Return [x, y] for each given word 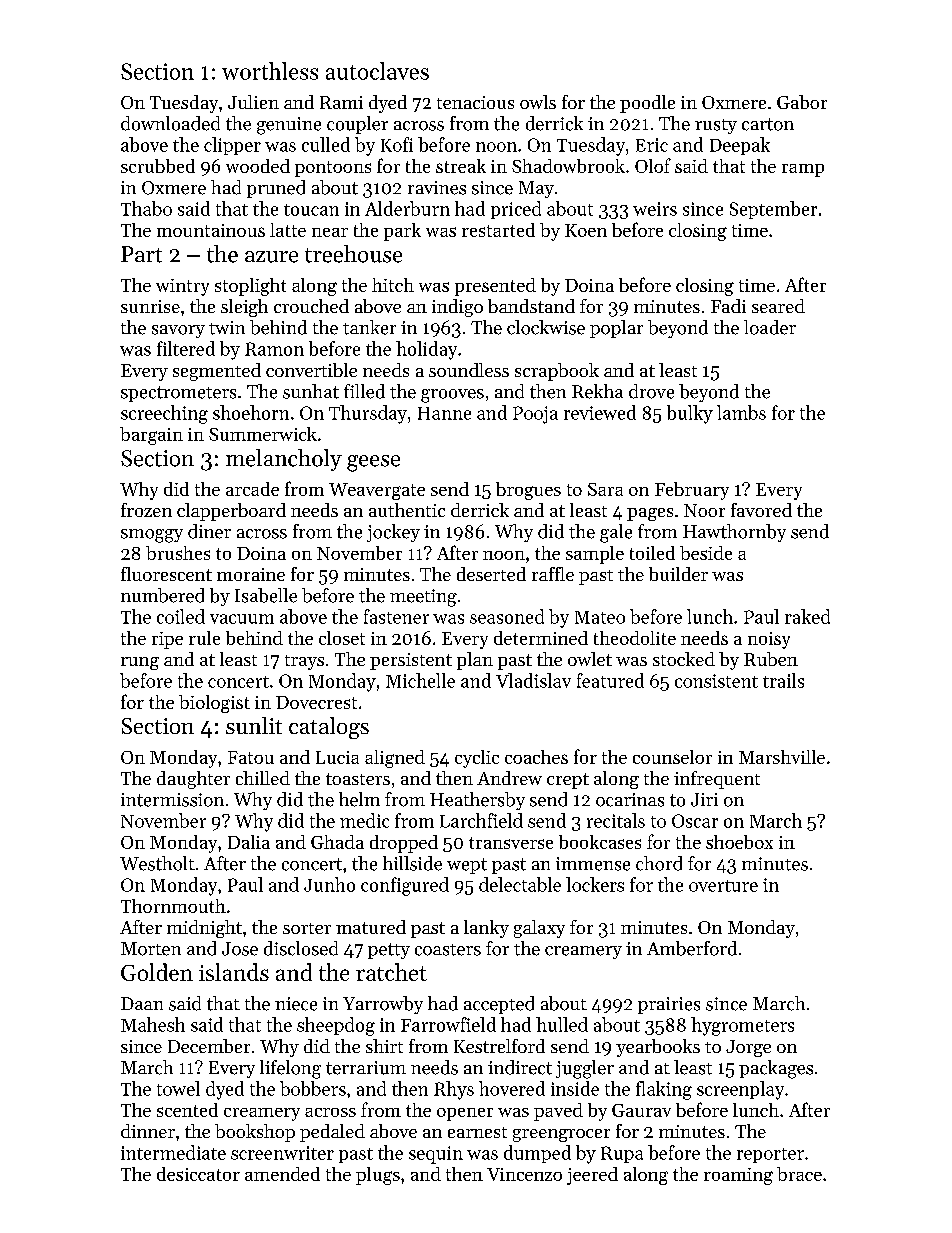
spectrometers [178, 394]
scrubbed [158, 166]
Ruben [771, 659]
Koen [586, 230]
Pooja [535, 415]
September [773, 210]
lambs [741, 412]
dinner [148, 1131]
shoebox [739, 842]
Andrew [509, 778]
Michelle [420, 680]
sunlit [254, 725]
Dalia [249, 842]
